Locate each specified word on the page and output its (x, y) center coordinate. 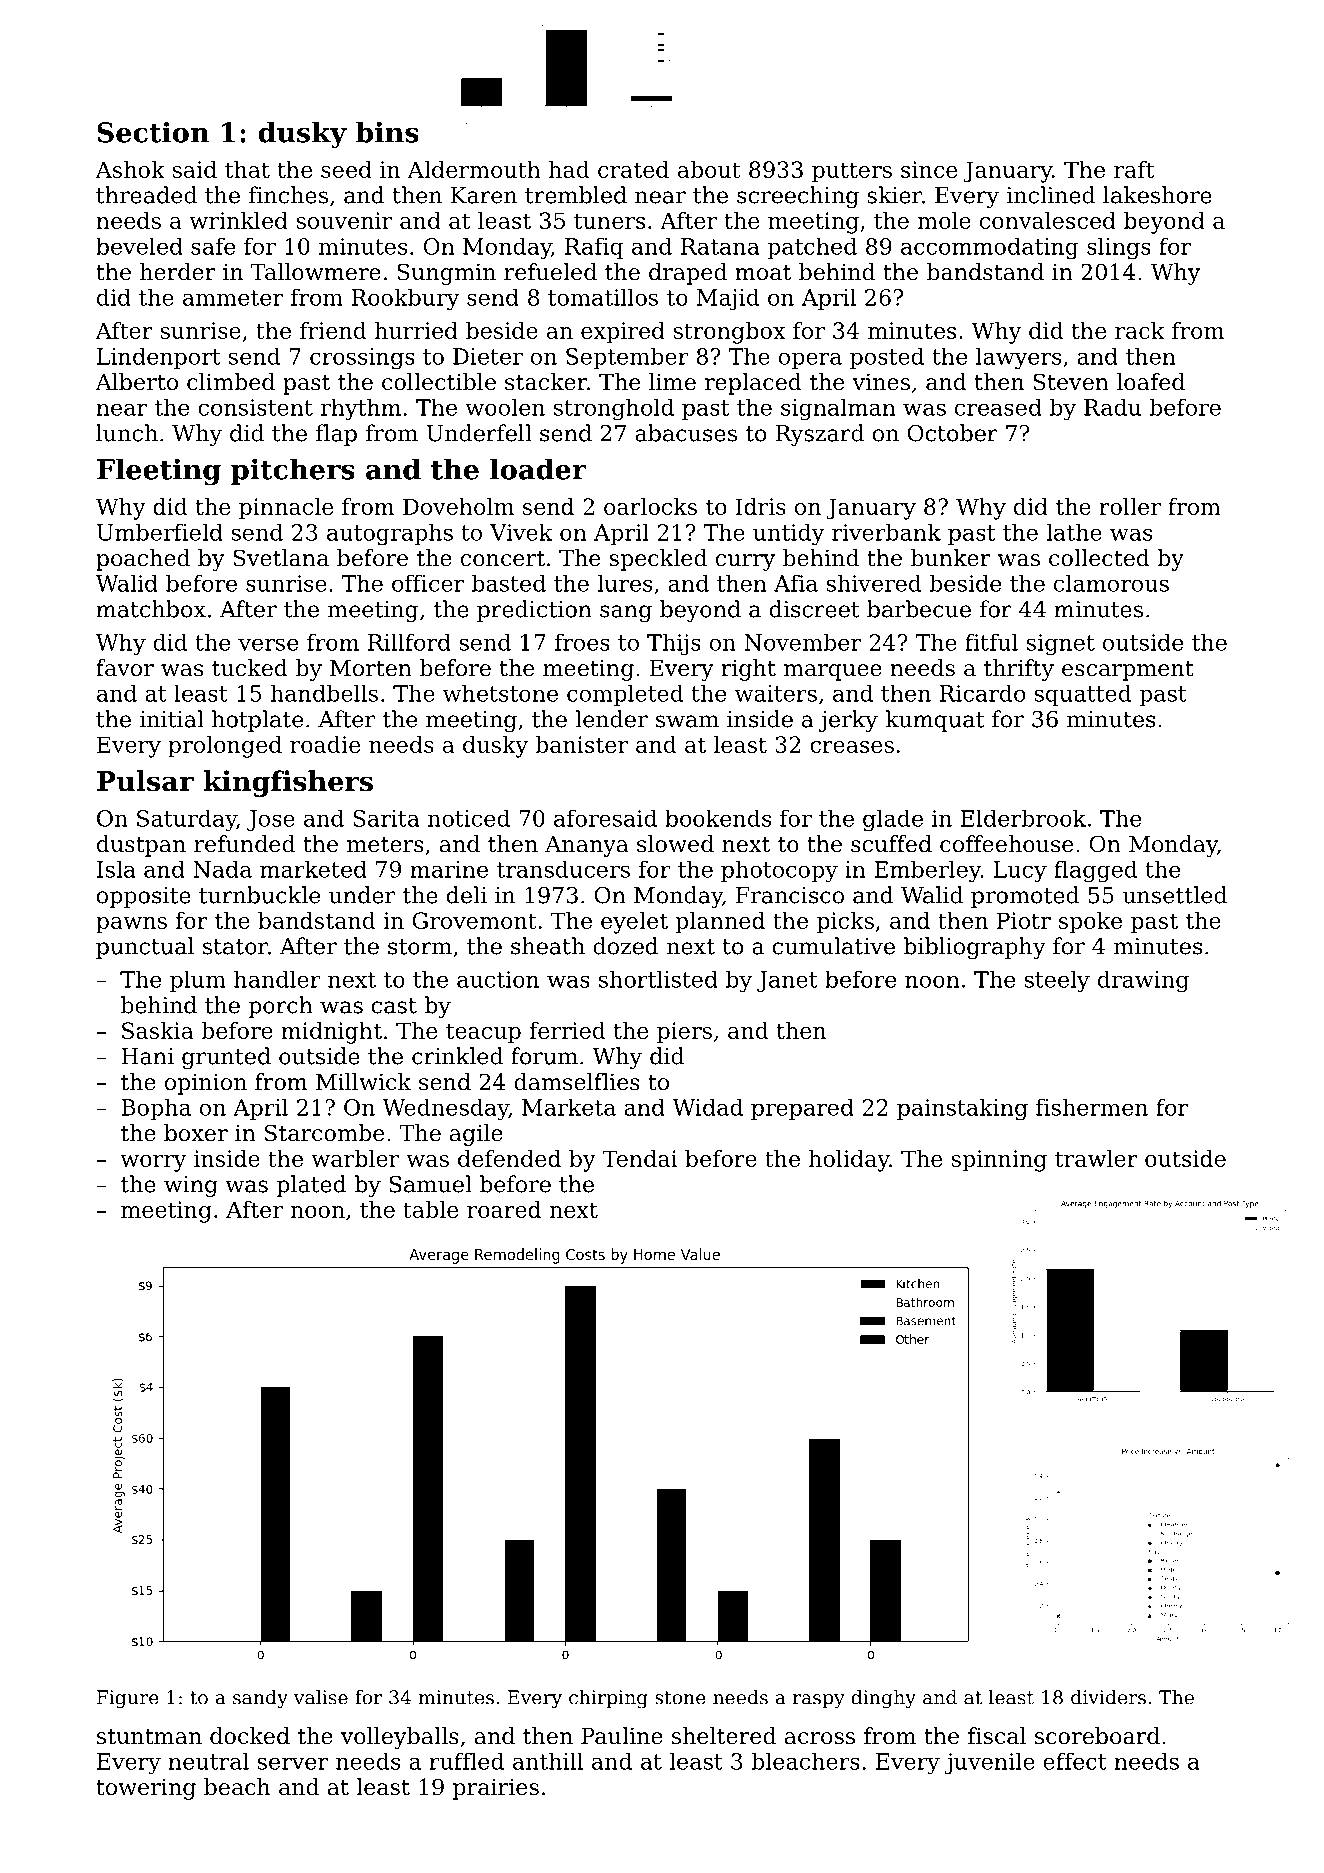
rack (1140, 330)
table (430, 1209)
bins (387, 132)
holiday (849, 1161)
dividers (1108, 1697)
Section (153, 132)
